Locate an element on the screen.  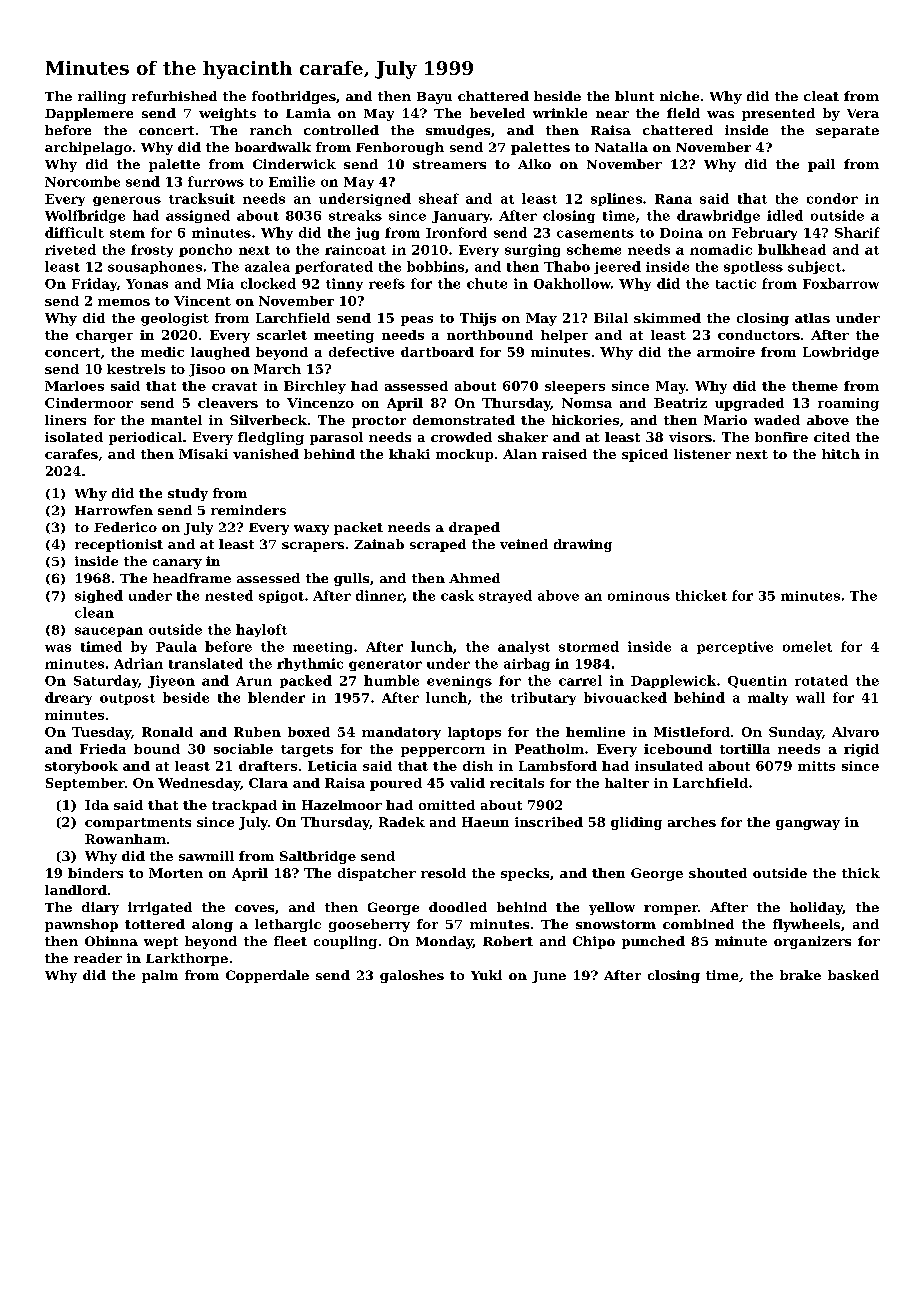
railing is located at coordinates (102, 97).
